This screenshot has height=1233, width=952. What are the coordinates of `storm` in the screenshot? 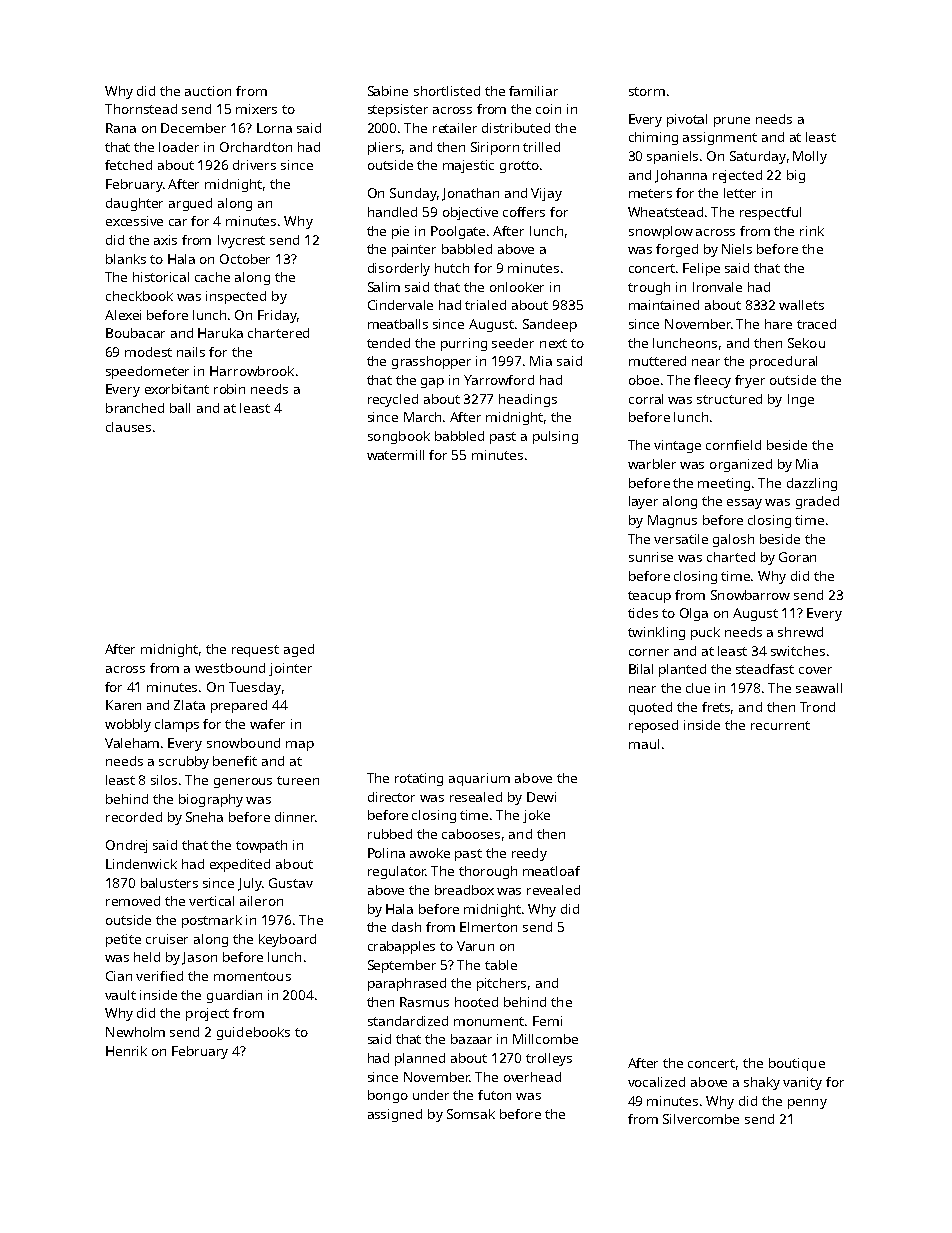 It's located at (647, 91).
